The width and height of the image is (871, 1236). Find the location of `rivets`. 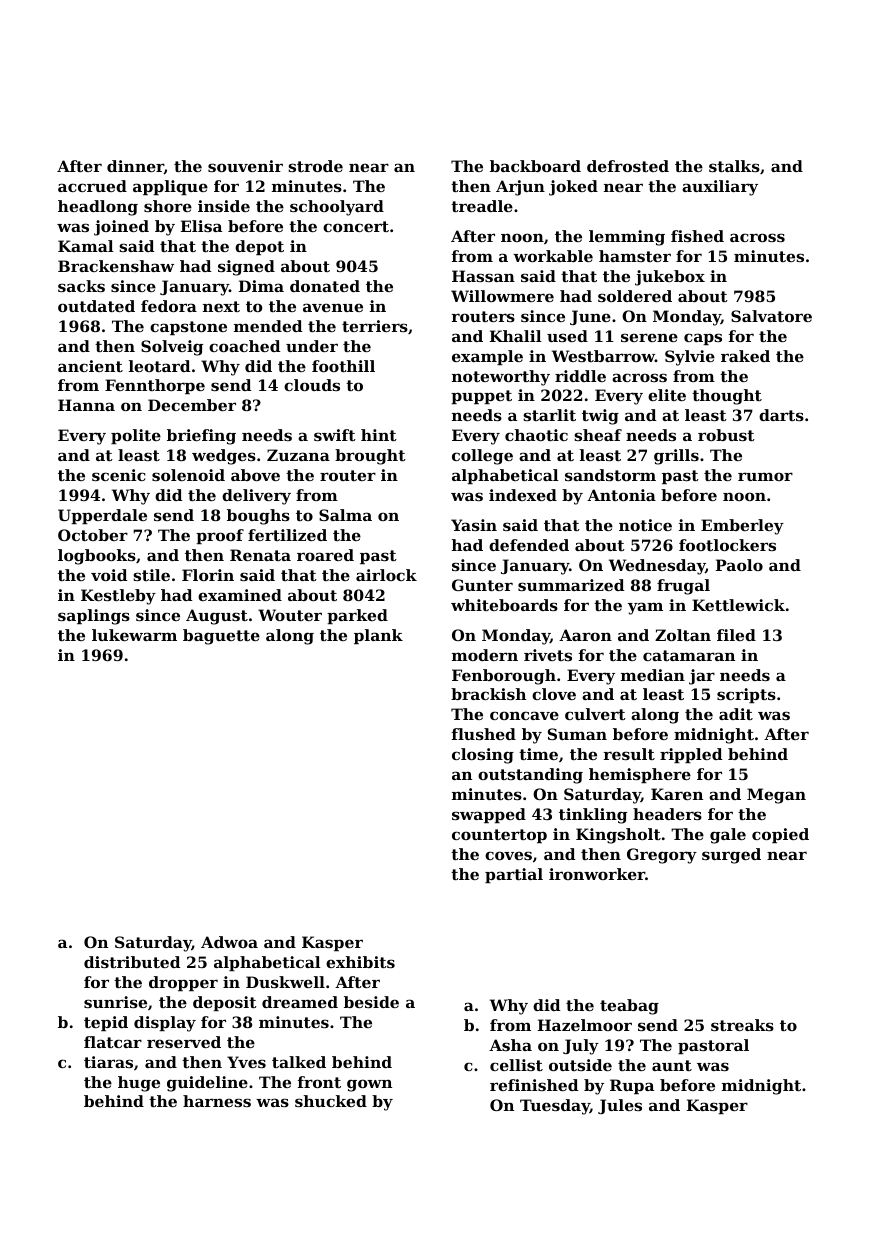

rivets is located at coordinates (548, 655).
